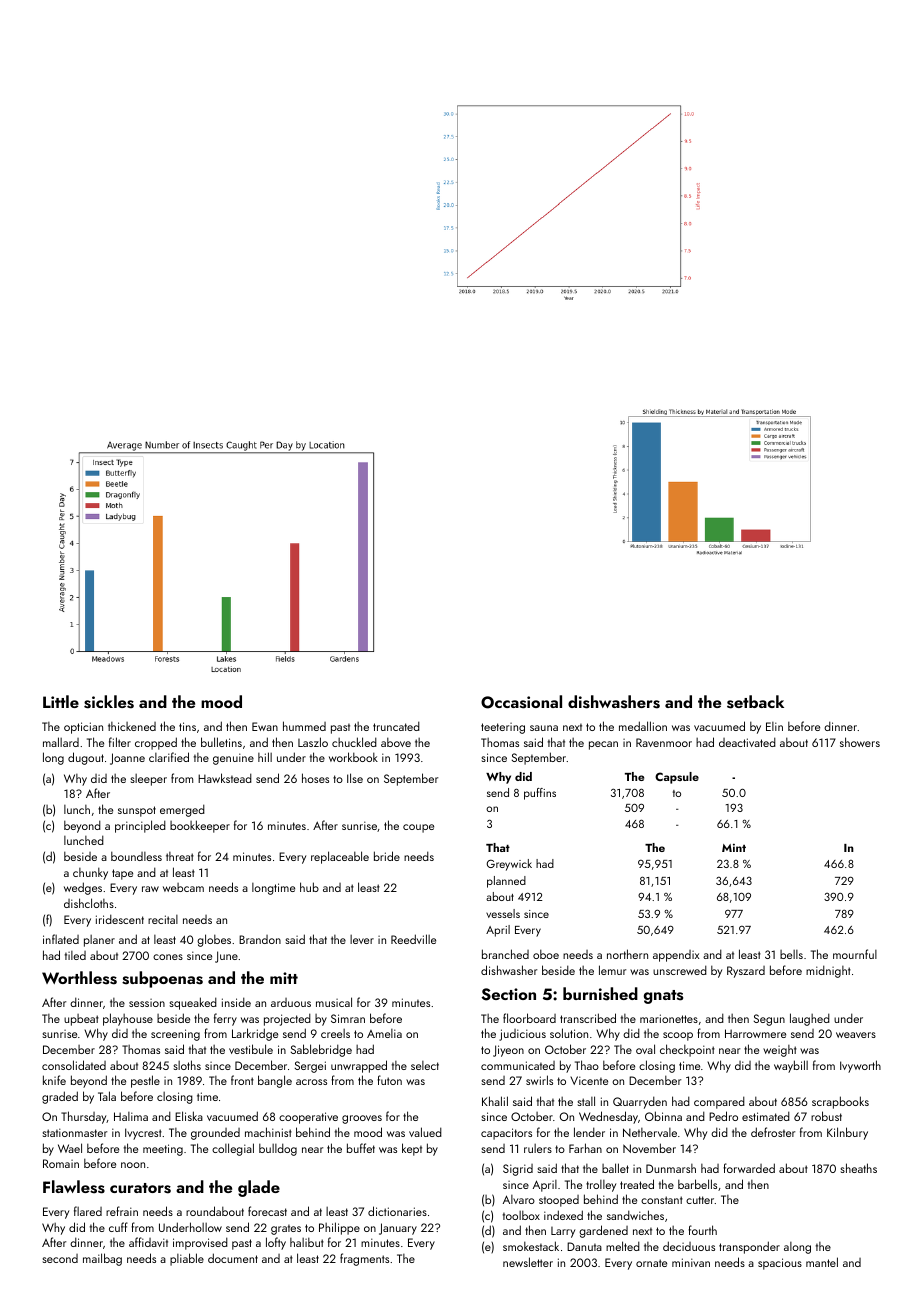 Image resolution: width=924 pixels, height=1308 pixels. What do you see at coordinates (251, 1049) in the document?
I see `vestibule` at bounding box center [251, 1049].
